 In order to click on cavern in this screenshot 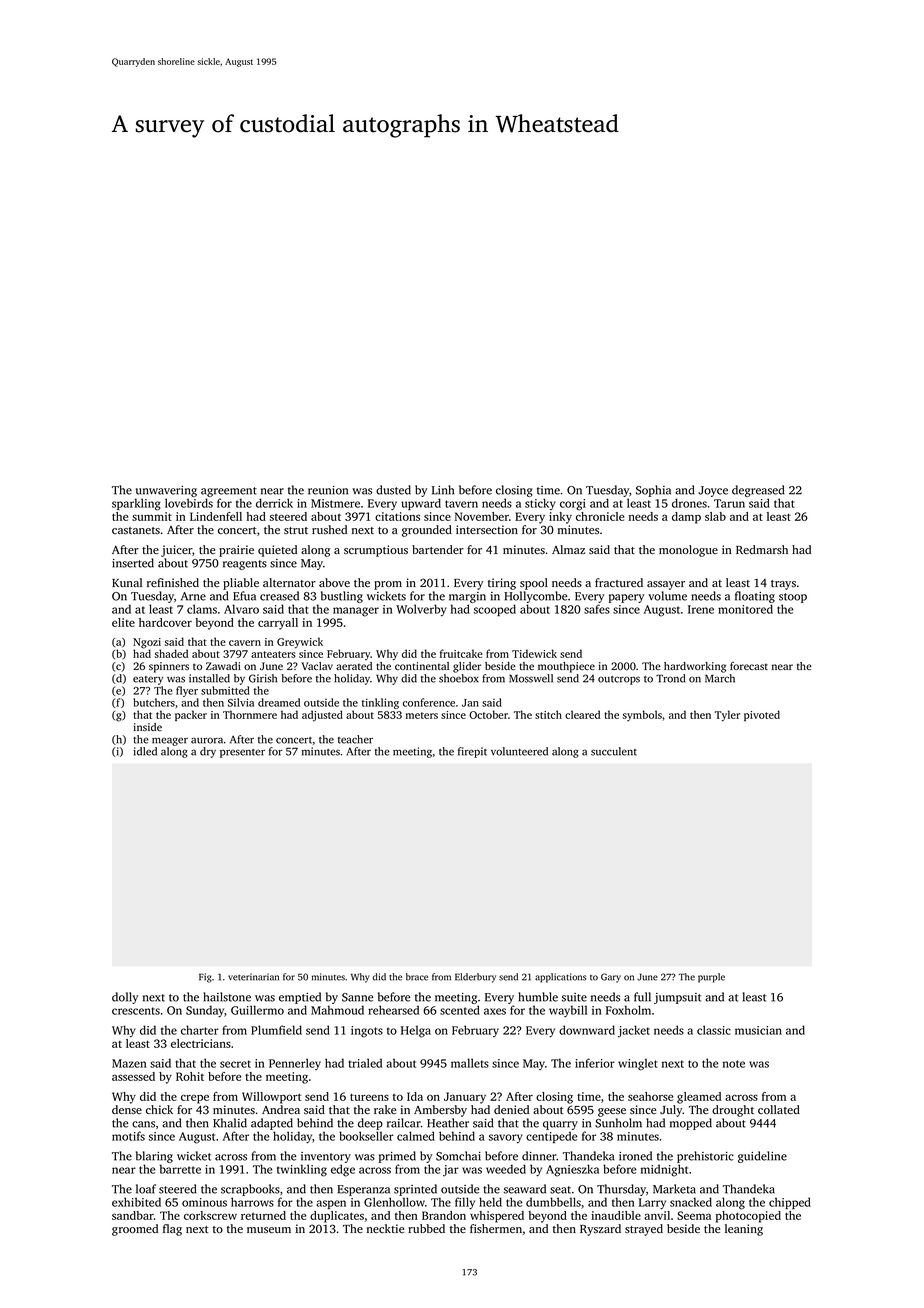, I will do `click(245, 643)`.
